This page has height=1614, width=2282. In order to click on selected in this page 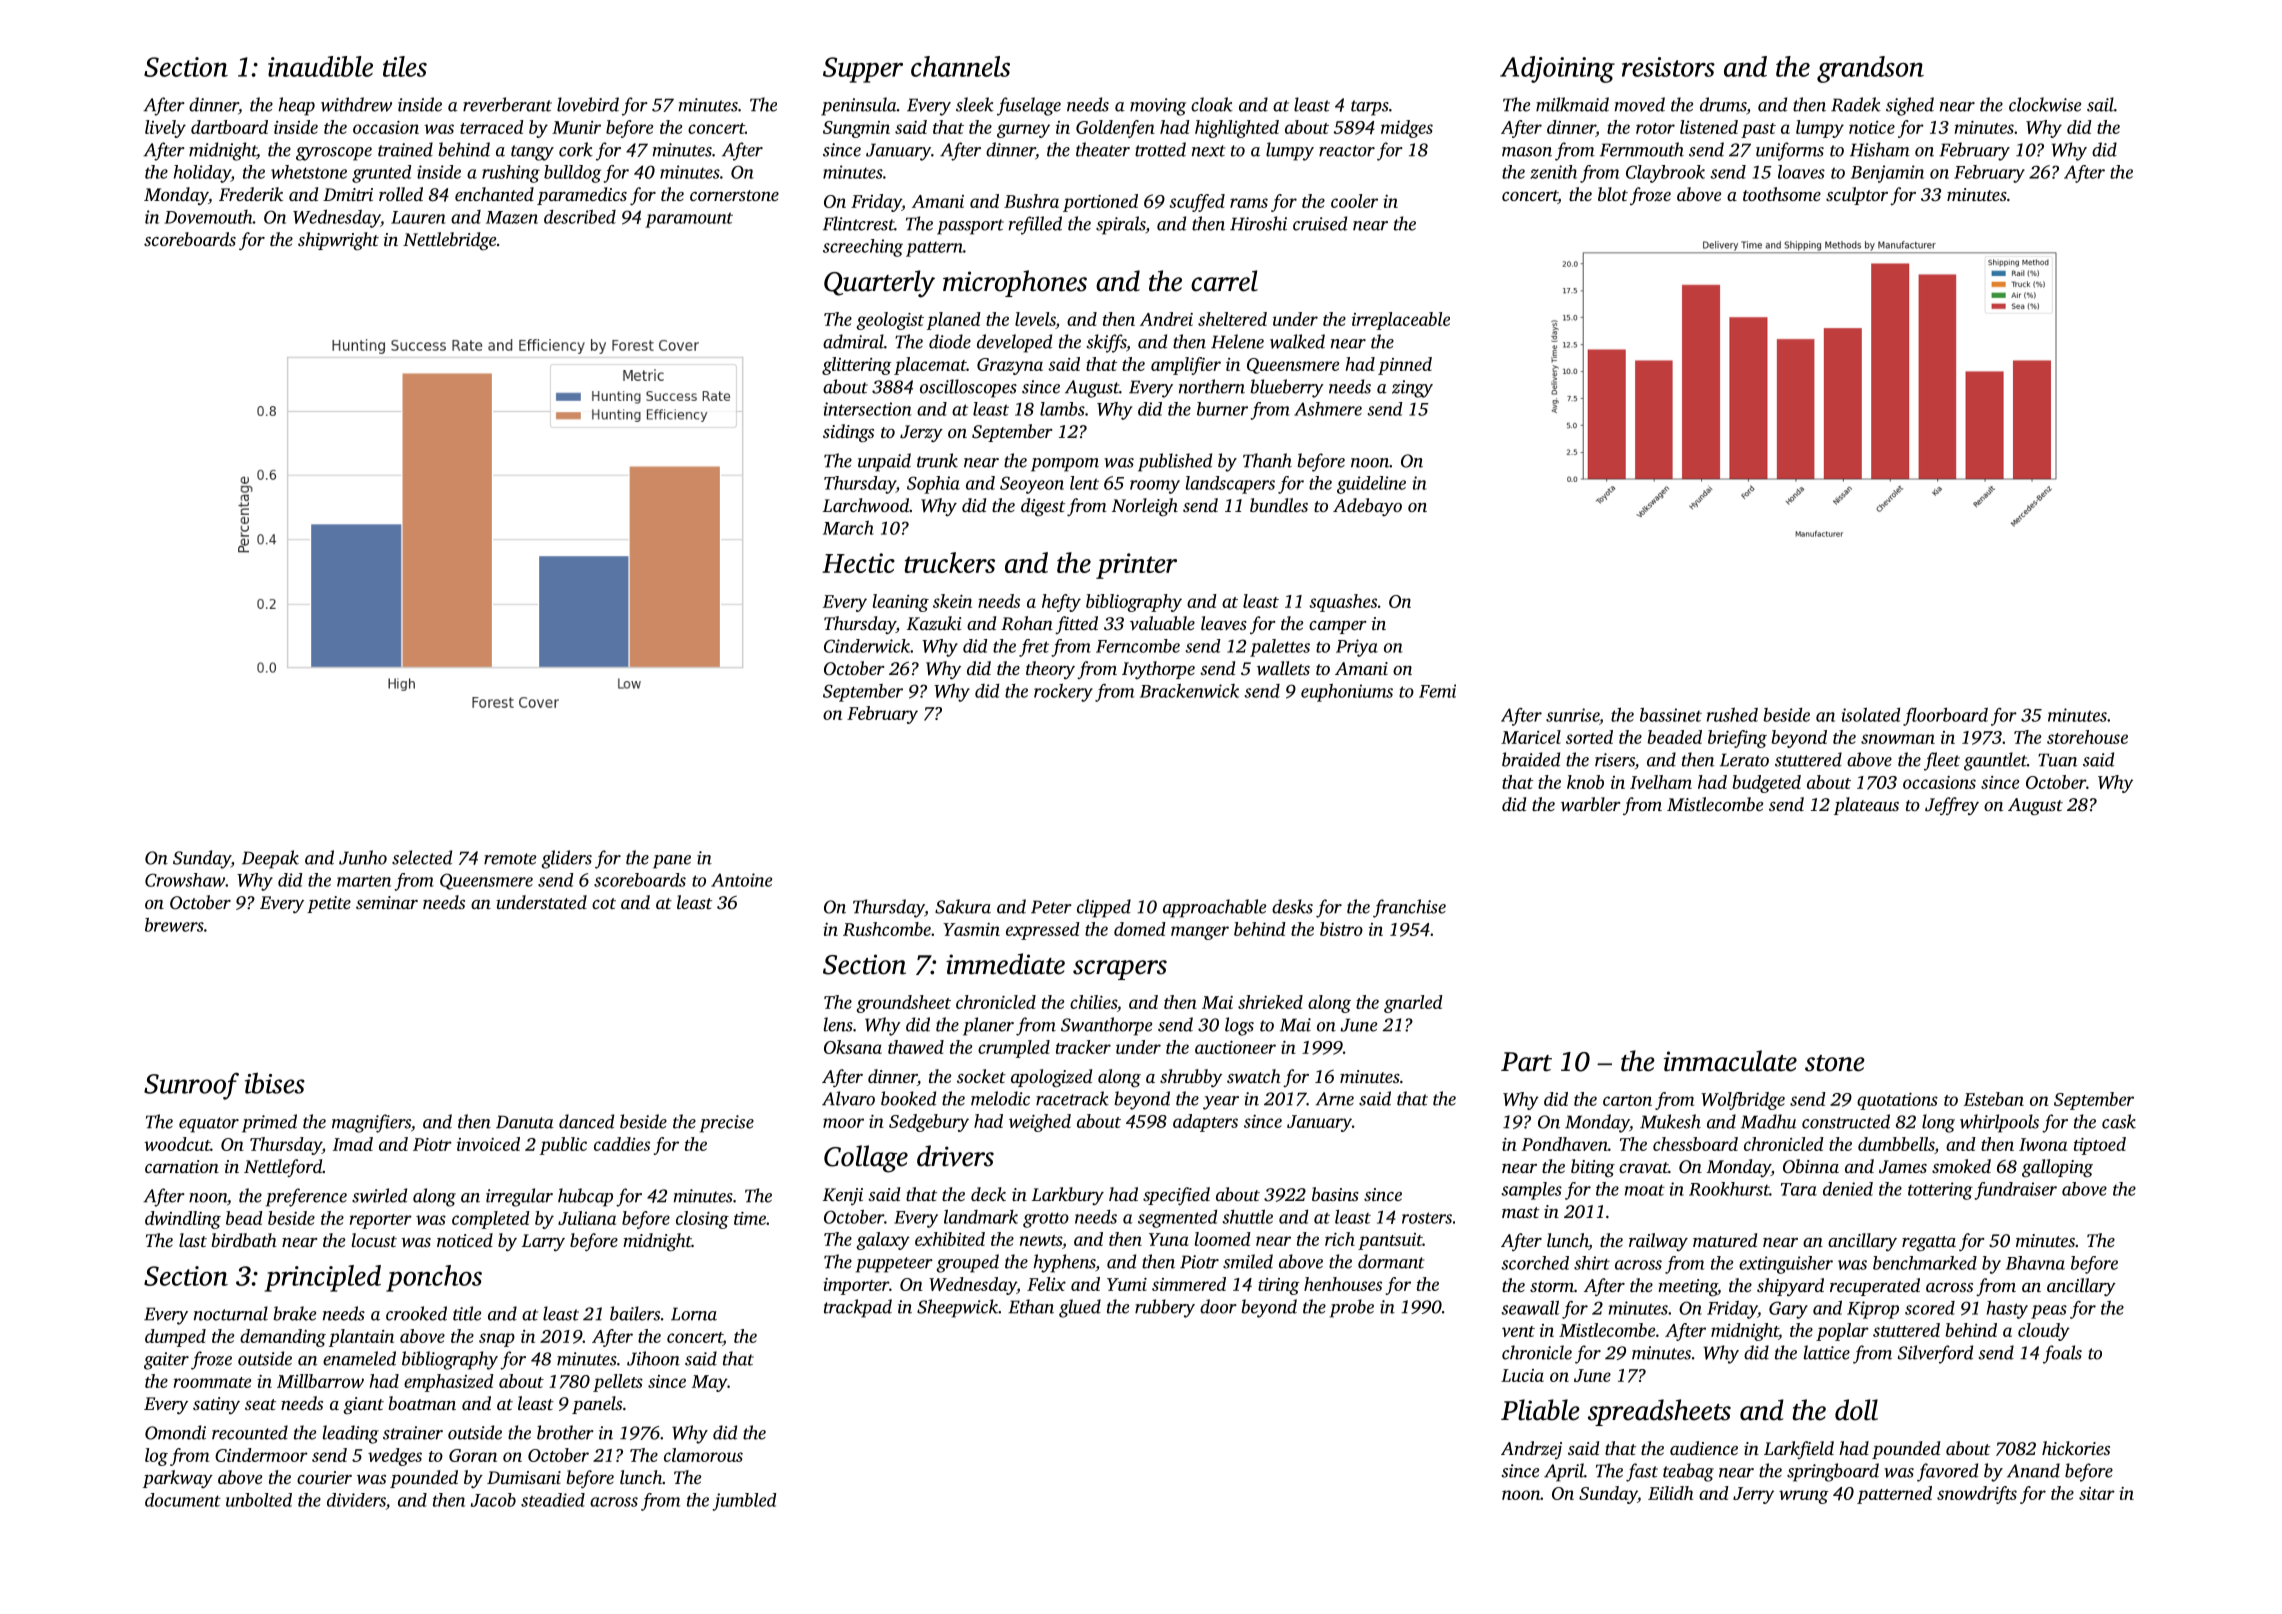, I will do `click(422, 857)`.
